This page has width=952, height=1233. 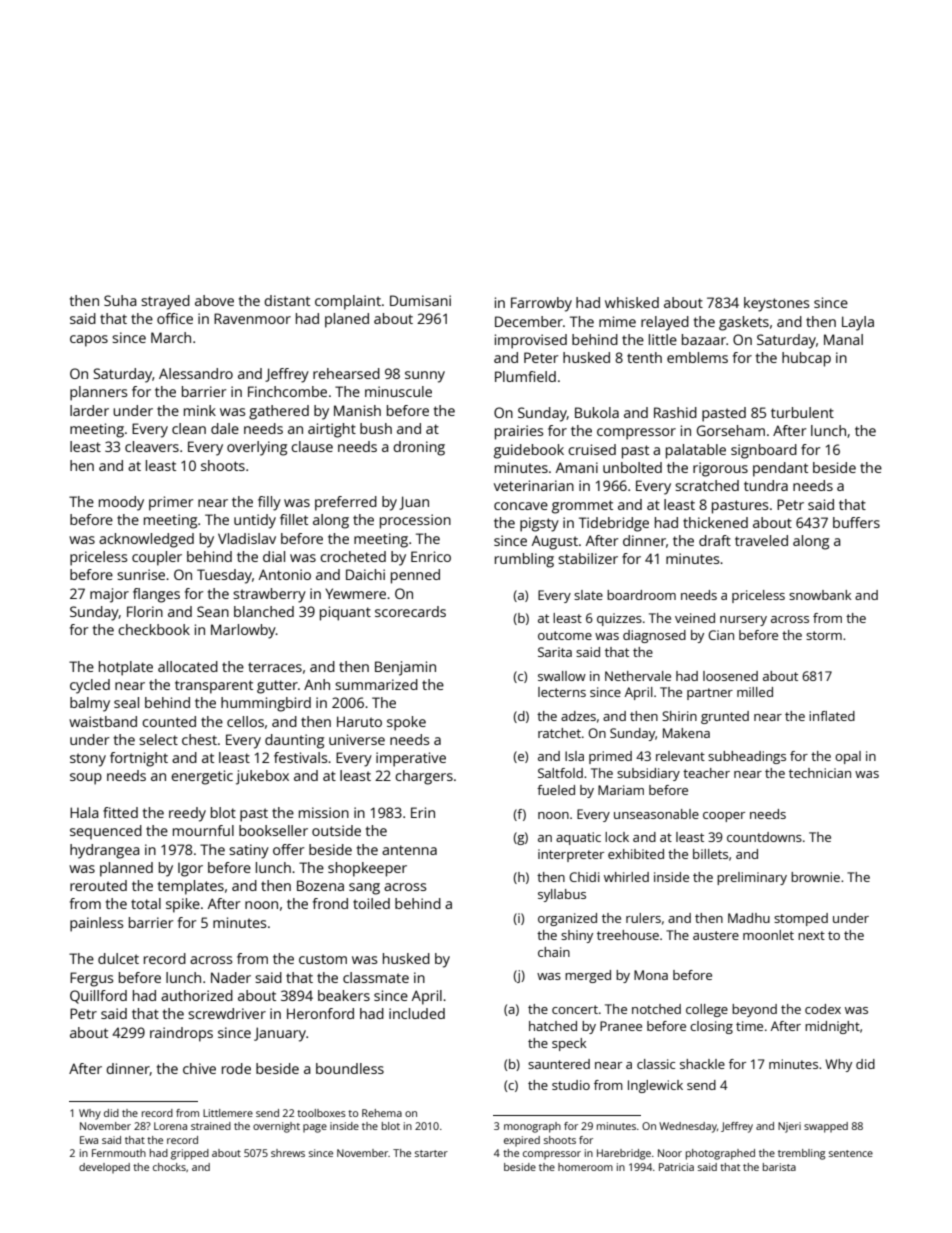 I want to click on keystones, so click(x=776, y=304).
